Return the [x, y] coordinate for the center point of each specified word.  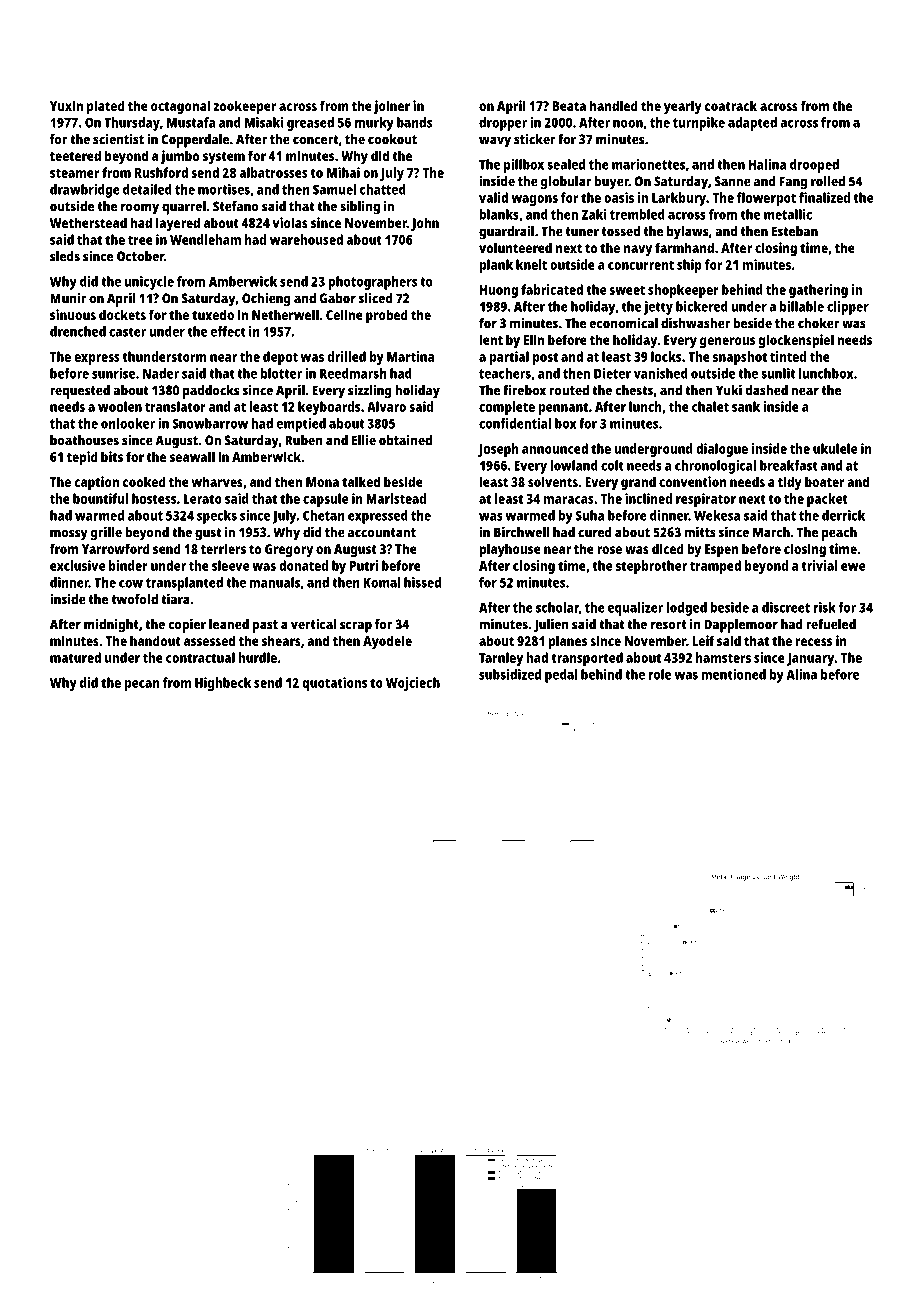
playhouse [510, 550]
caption [96, 483]
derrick [843, 515]
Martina [410, 356]
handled [614, 105]
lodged [686, 609]
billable [802, 306]
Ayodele [387, 642]
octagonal [180, 107]
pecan [142, 685]
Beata [569, 106]
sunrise [113, 373]
